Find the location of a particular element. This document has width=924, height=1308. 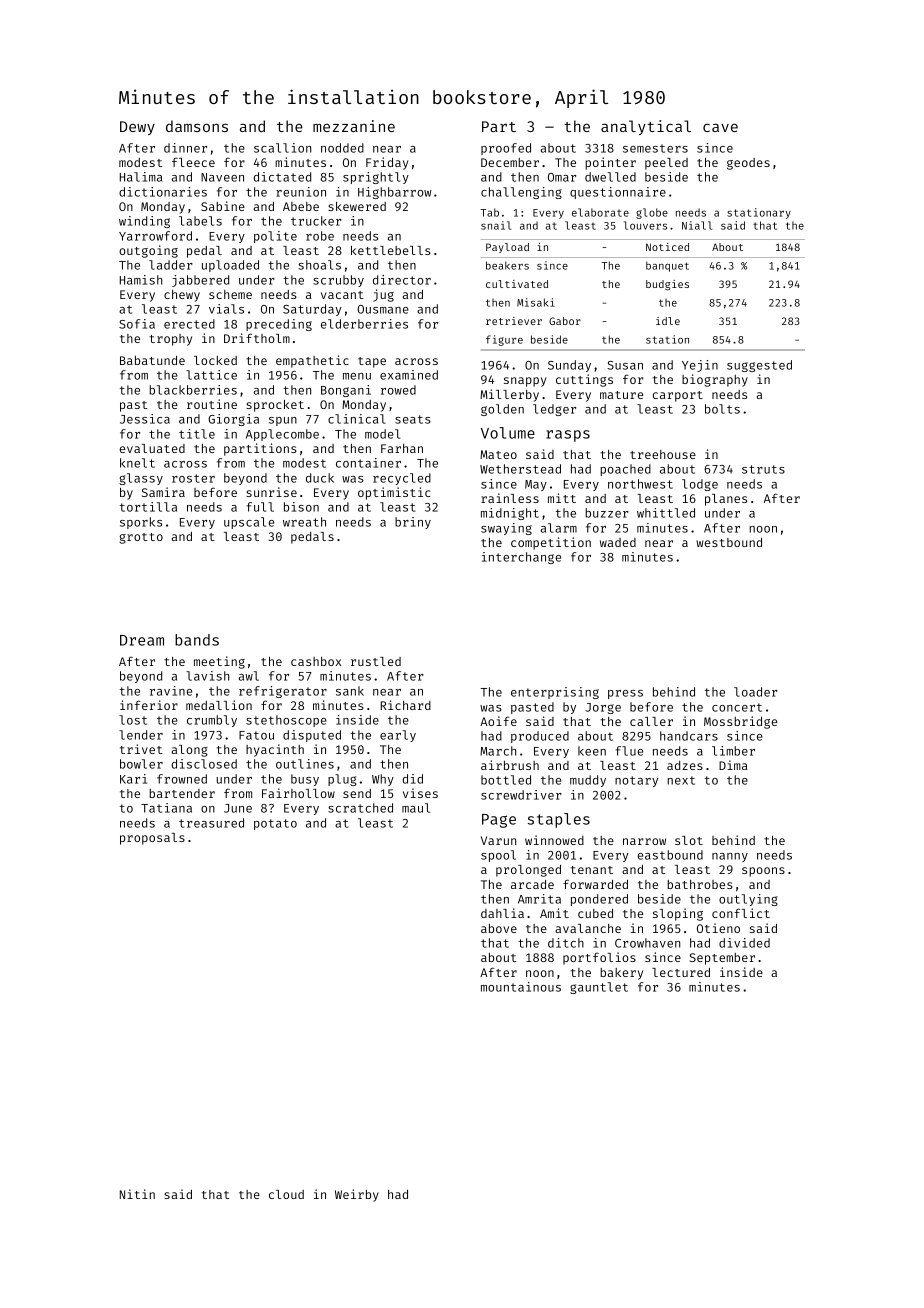

suggested is located at coordinates (759, 366).
